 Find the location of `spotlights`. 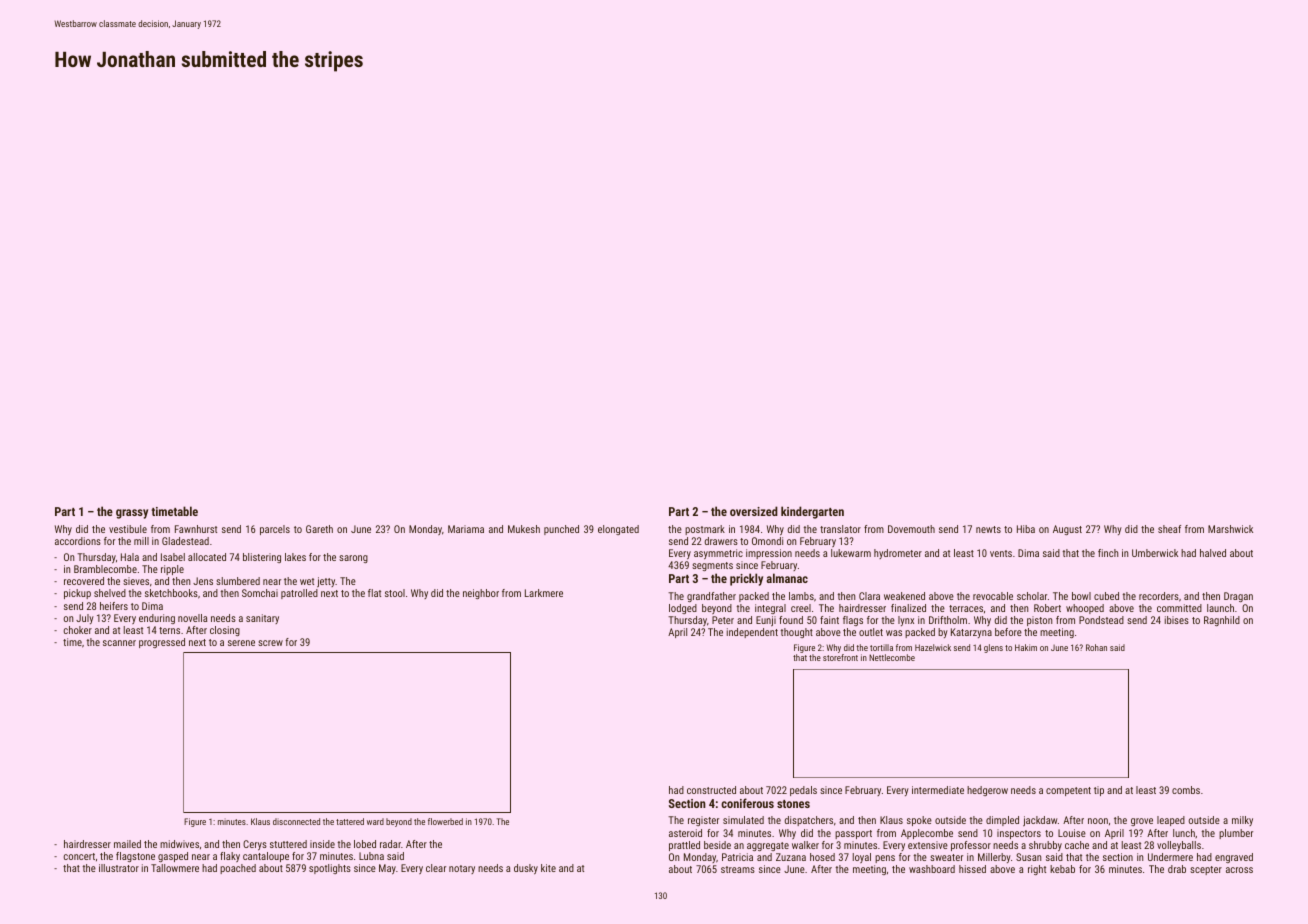

spotlights is located at coordinates (330, 869).
